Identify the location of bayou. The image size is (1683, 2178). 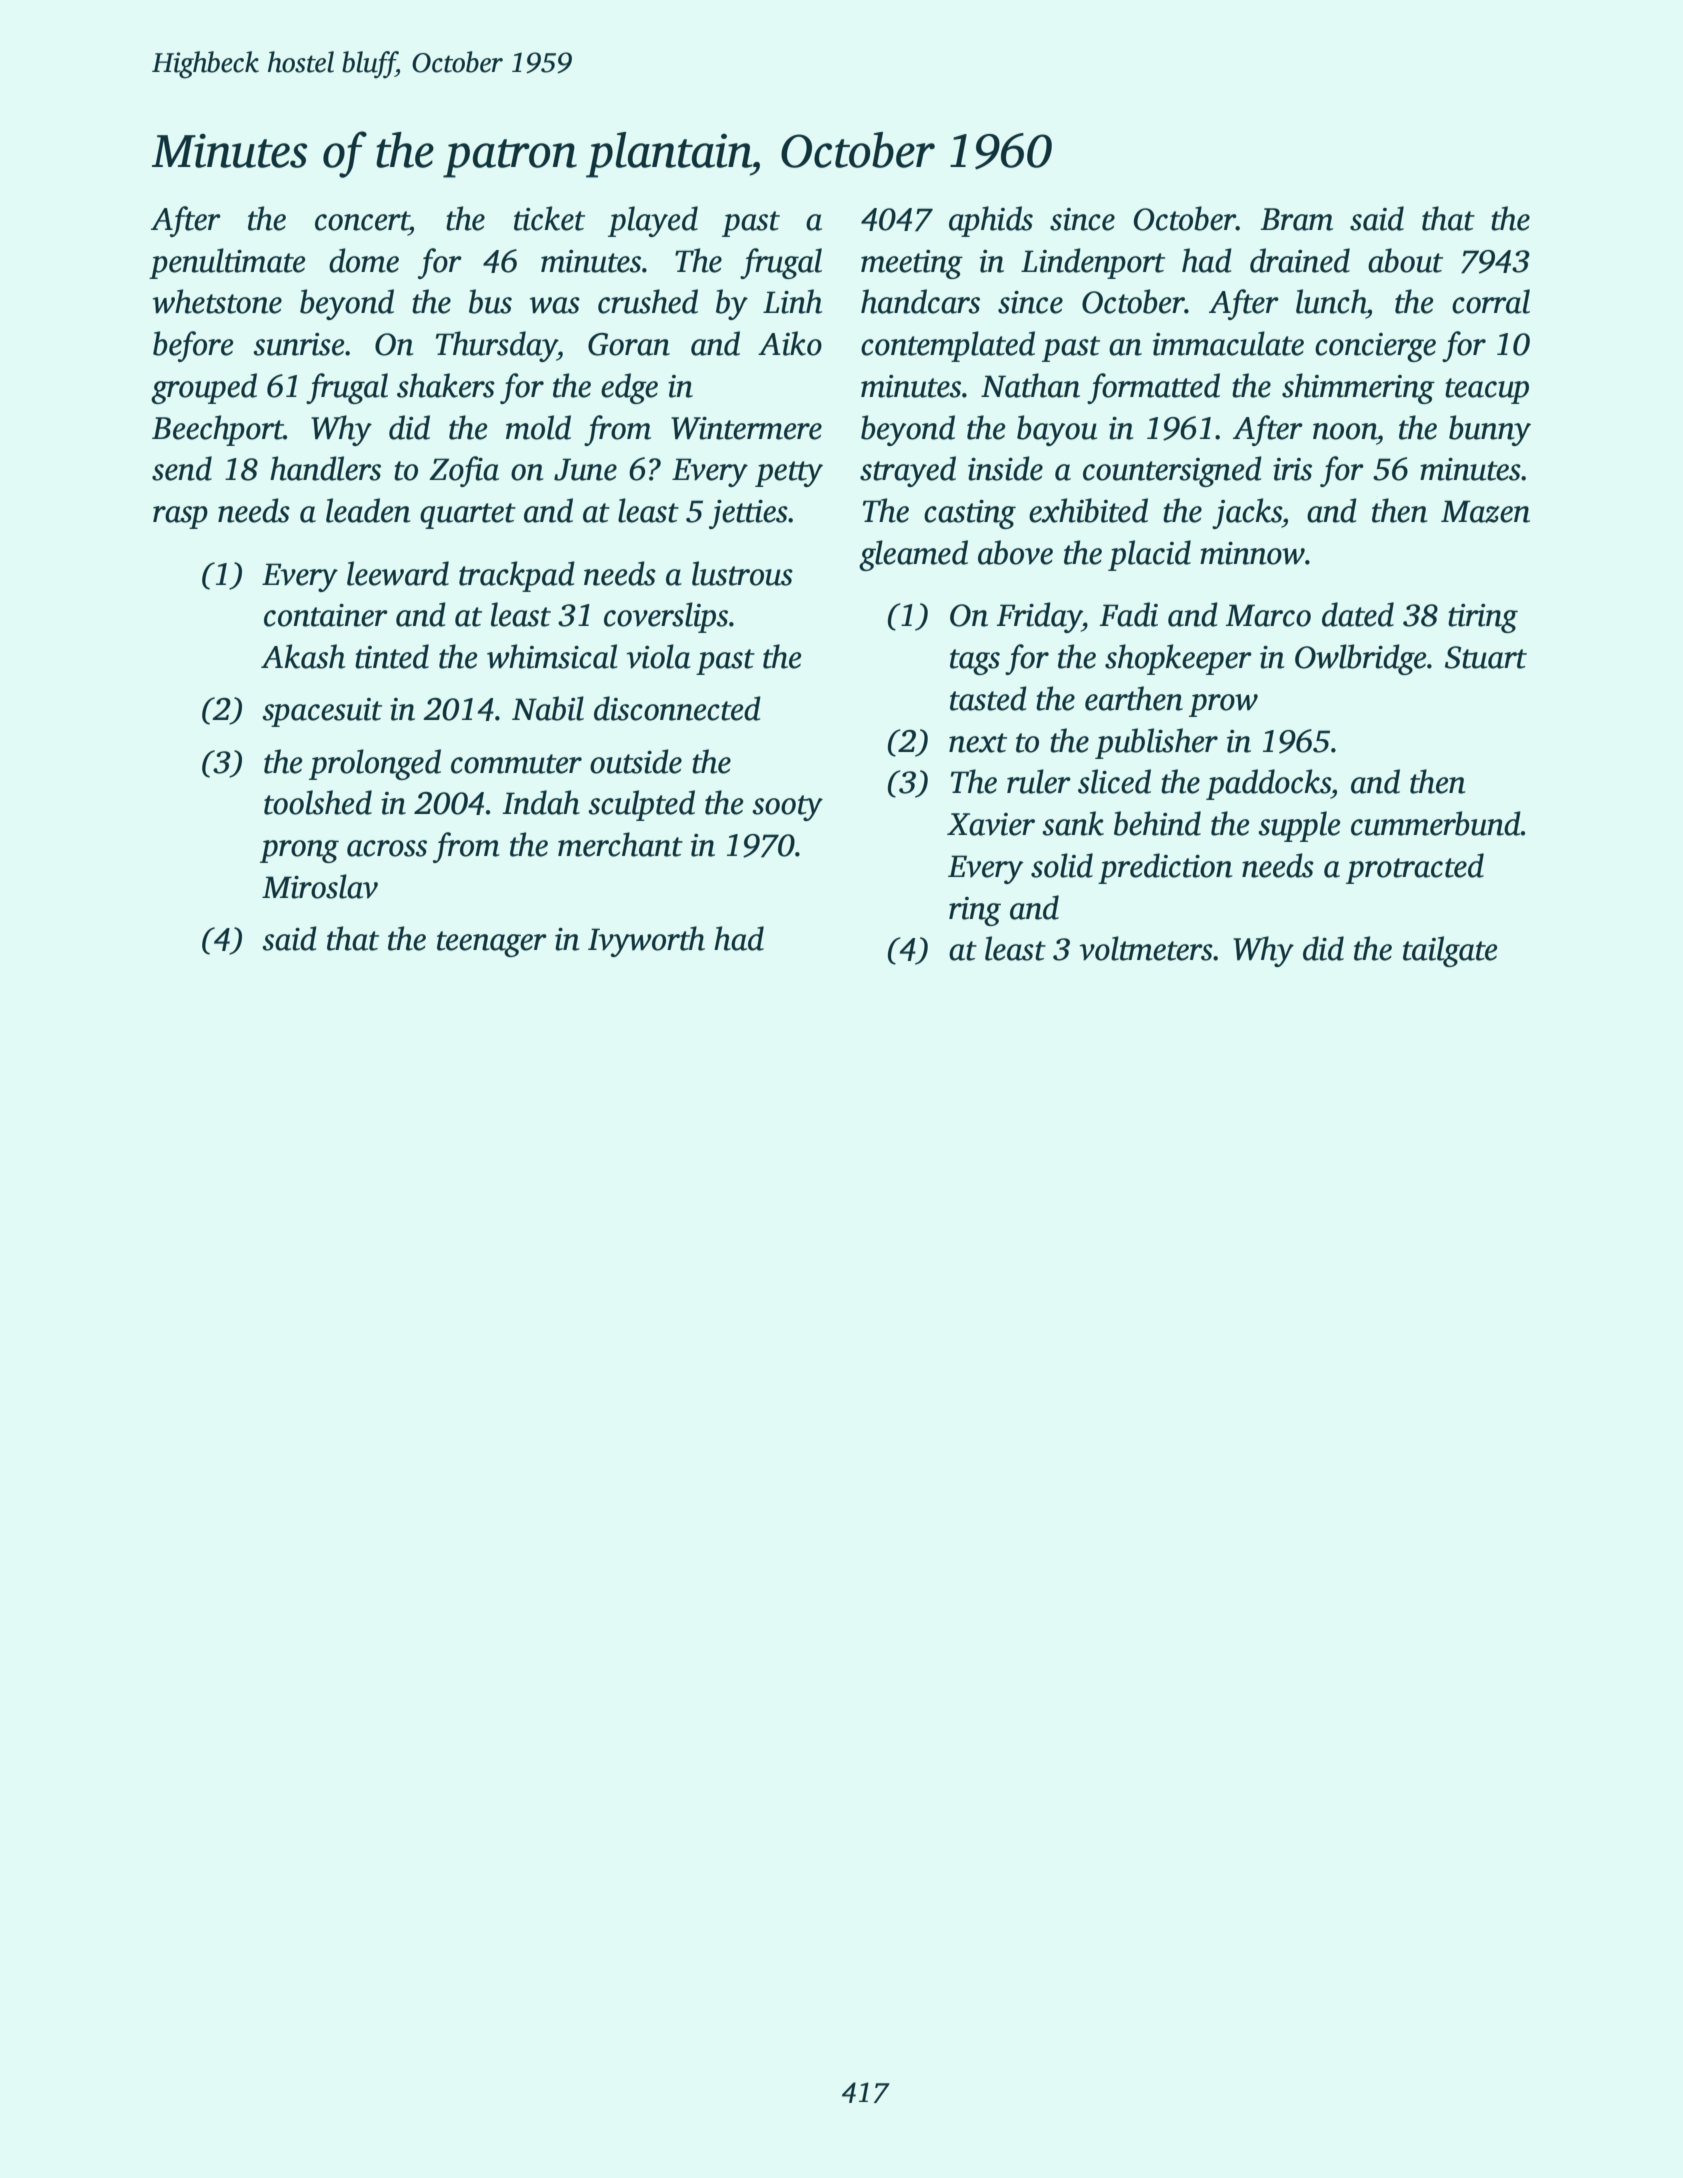
(1057, 430).
